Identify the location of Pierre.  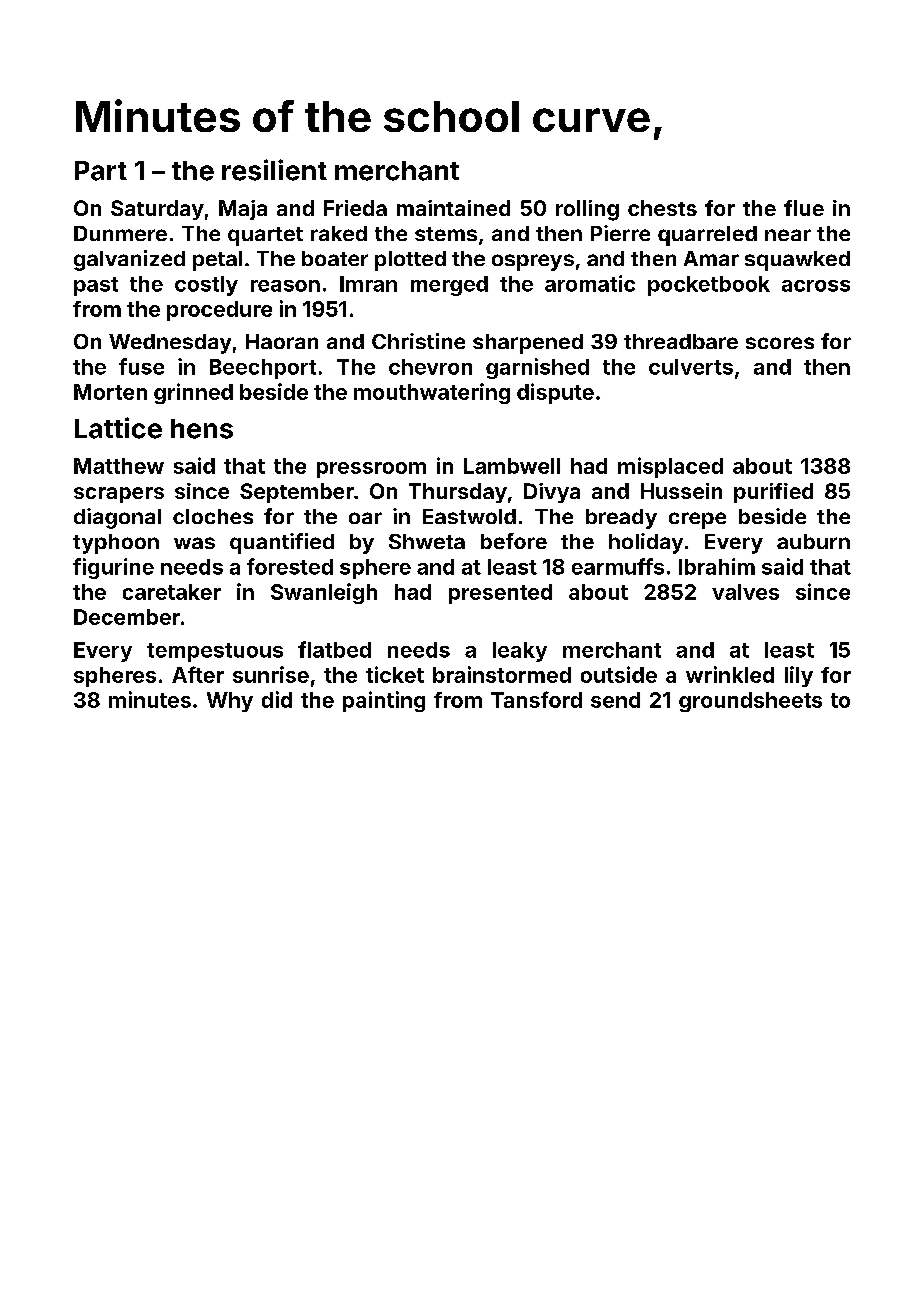
(620, 233).
